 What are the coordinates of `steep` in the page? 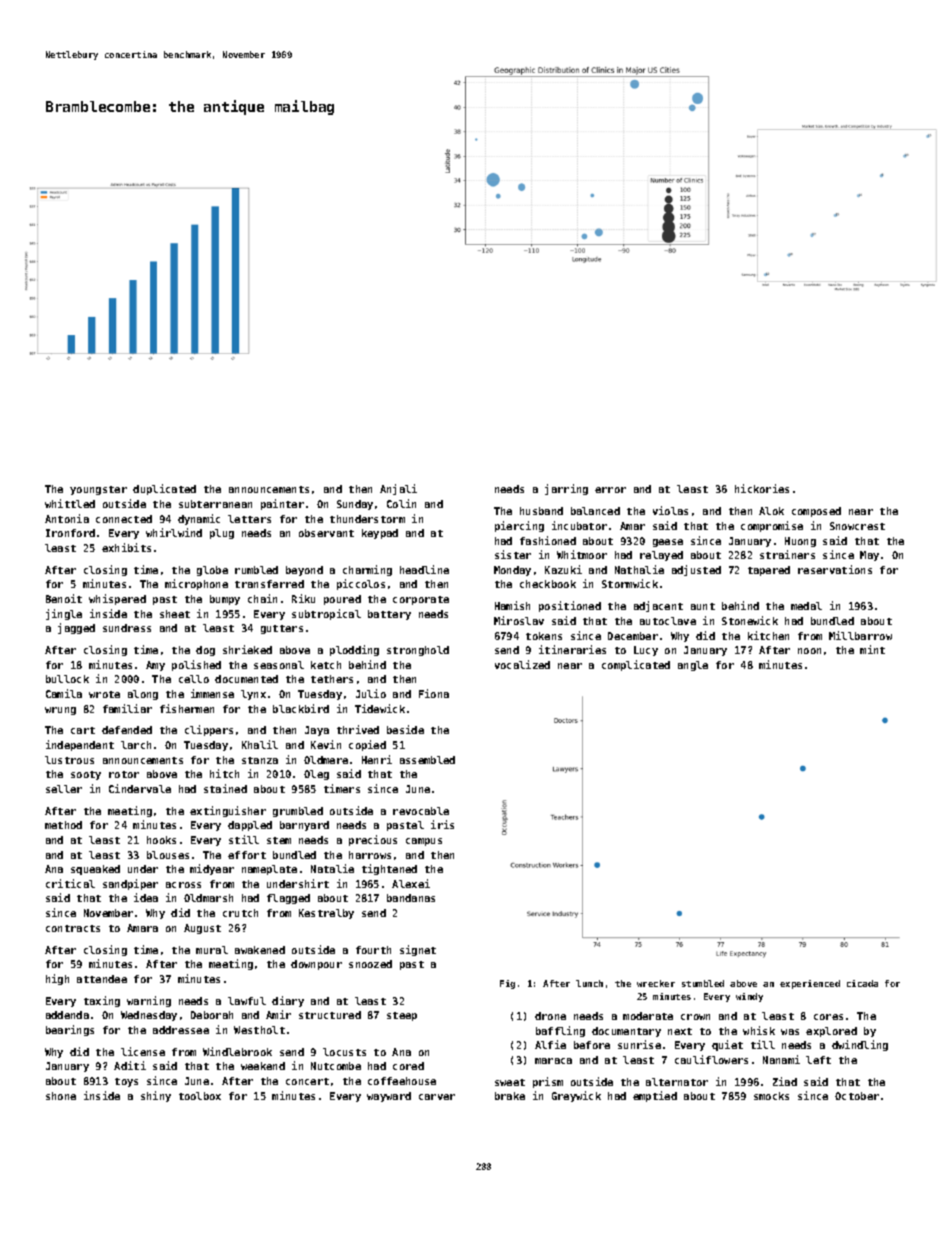 It's located at (402, 1016).
